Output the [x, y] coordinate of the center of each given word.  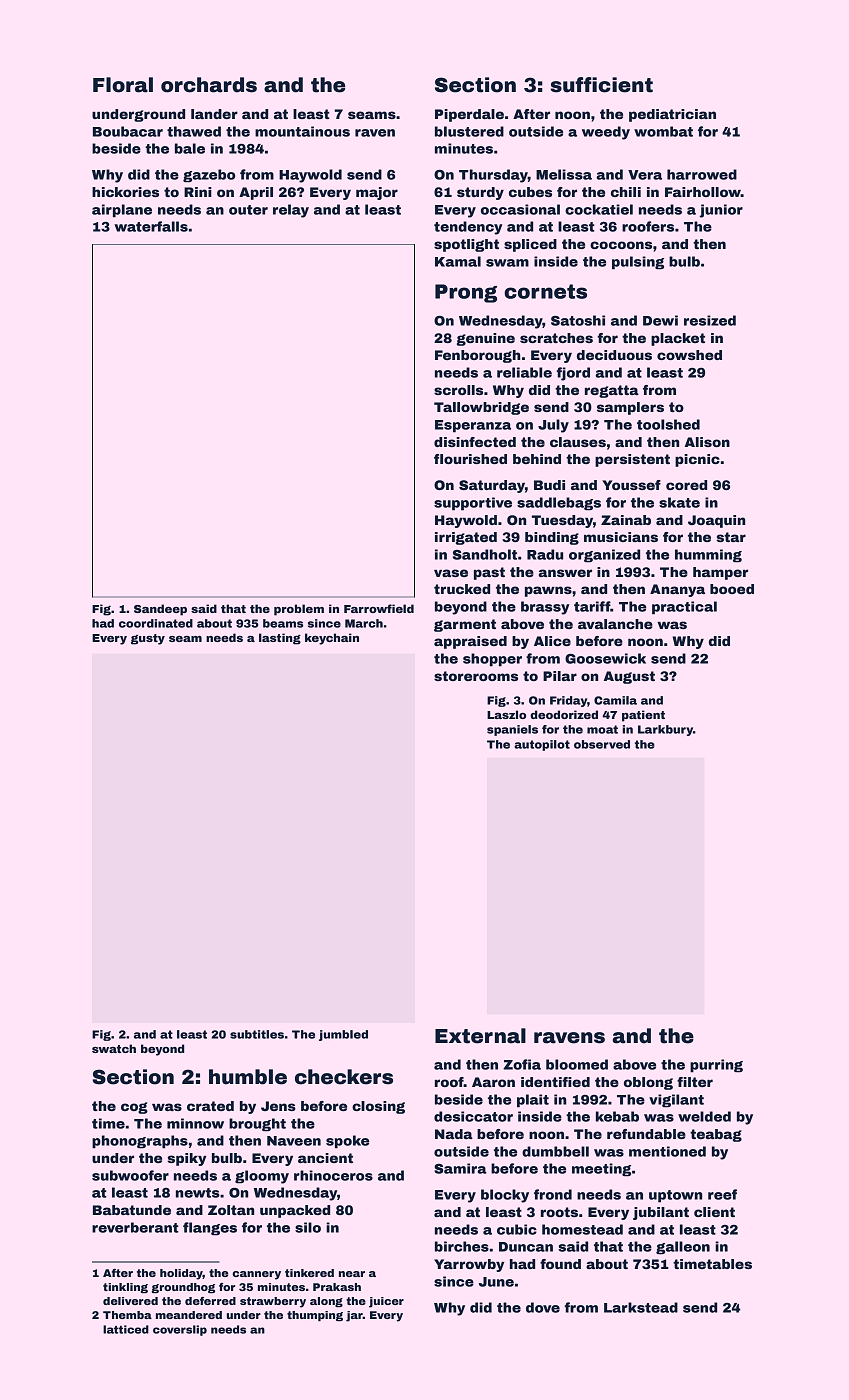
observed [602, 744]
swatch [114, 1048]
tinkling [125, 1288]
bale [190, 148]
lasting [280, 639]
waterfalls [151, 226]
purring [716, 1066]
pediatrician [672, 115]
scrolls [458, 390]
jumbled [343, 1035]
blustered [469, 131]
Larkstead [641, 1307]
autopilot [542, 745]
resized [710, 320]
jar [354, 1316]
